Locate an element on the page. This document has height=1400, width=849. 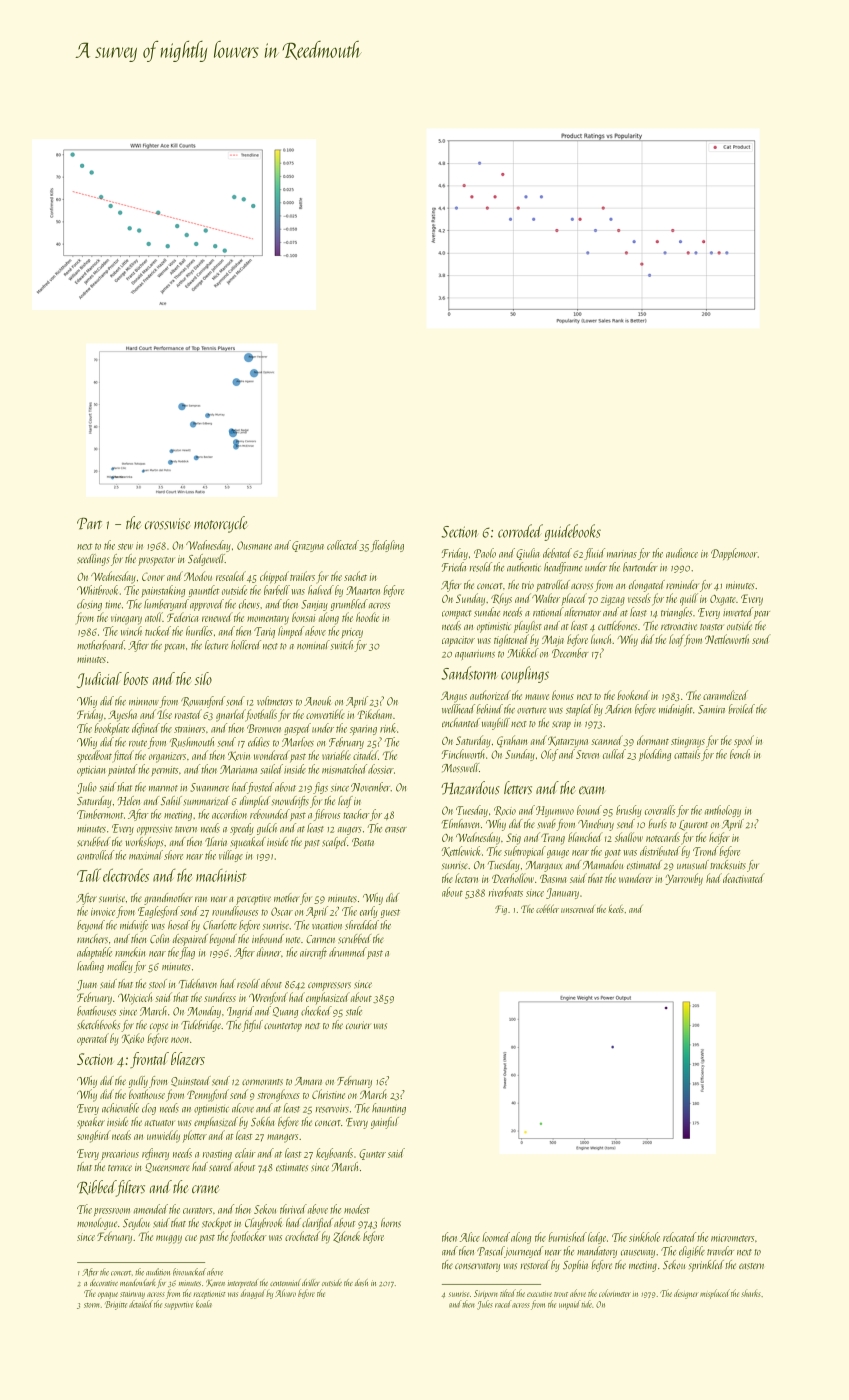
closing is located at coordinates (89, 605).
